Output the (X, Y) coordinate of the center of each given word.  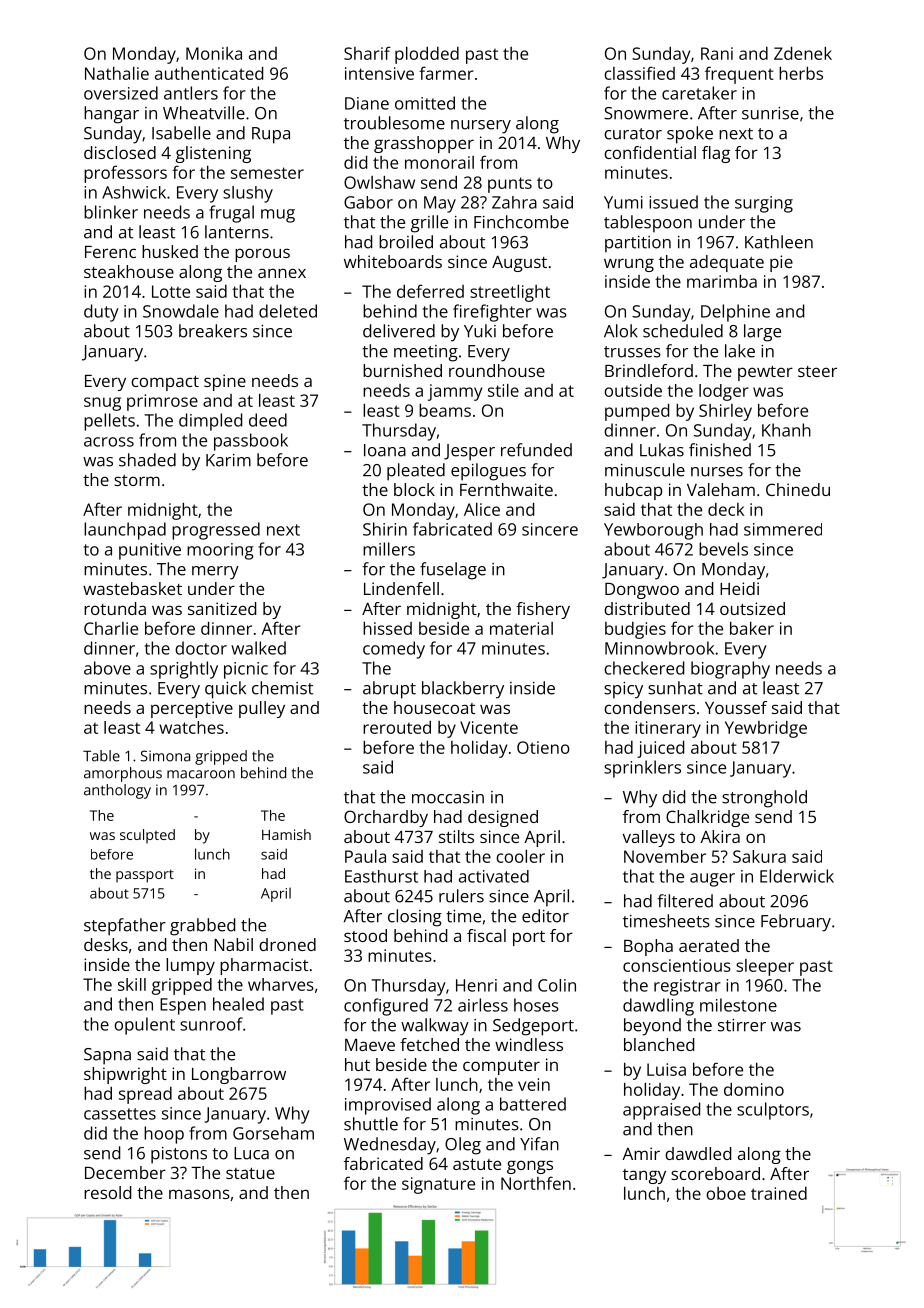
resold (107, 1192)
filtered (685, 901)
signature (438, 1185)
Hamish (286, 834)
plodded (427, 55)
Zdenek (803, 53)
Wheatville (204, 113)
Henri (476, 985)
